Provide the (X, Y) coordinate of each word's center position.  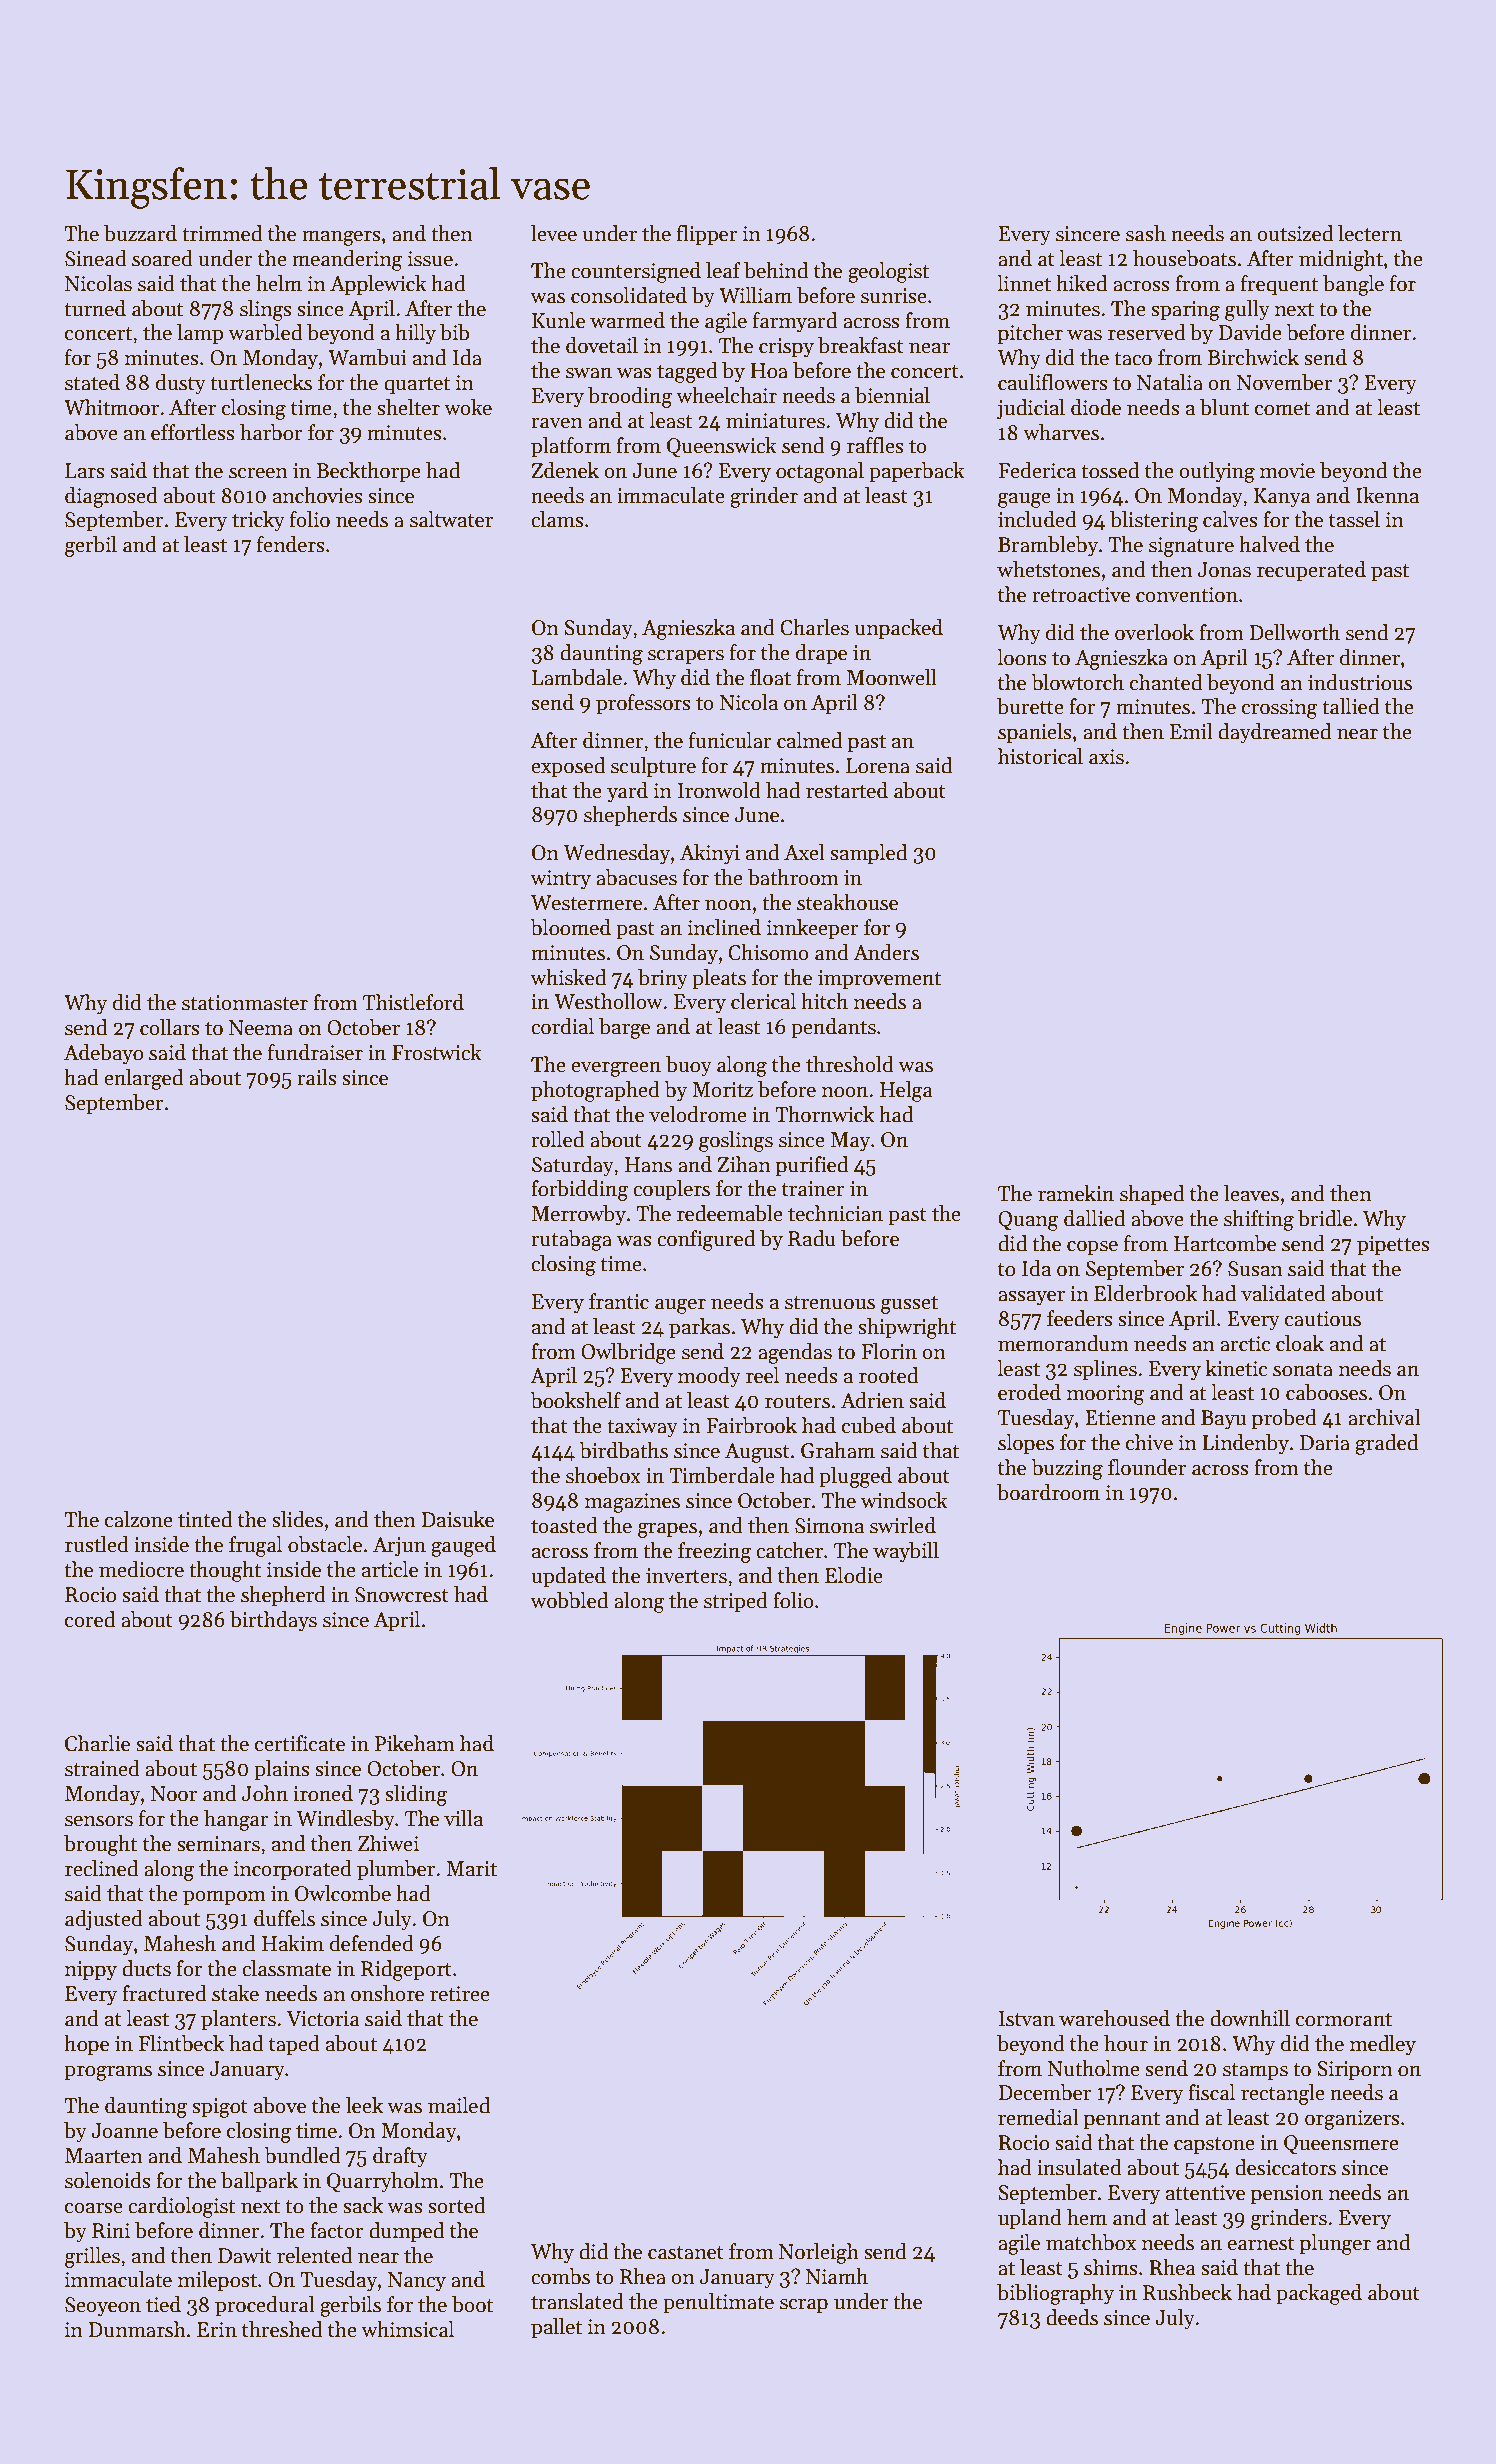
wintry (560, 880)
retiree (460, 1994)
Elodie (854, 1575)
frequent (1279, 285)
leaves (1251, 1193)
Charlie (97, 1743)
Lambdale (577, 677)
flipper (707, 235)
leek (364, 2105)
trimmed (222, 233)
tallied (1351, 706)
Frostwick (437, 1052)
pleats (719, 979)
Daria (1325, 1443)
